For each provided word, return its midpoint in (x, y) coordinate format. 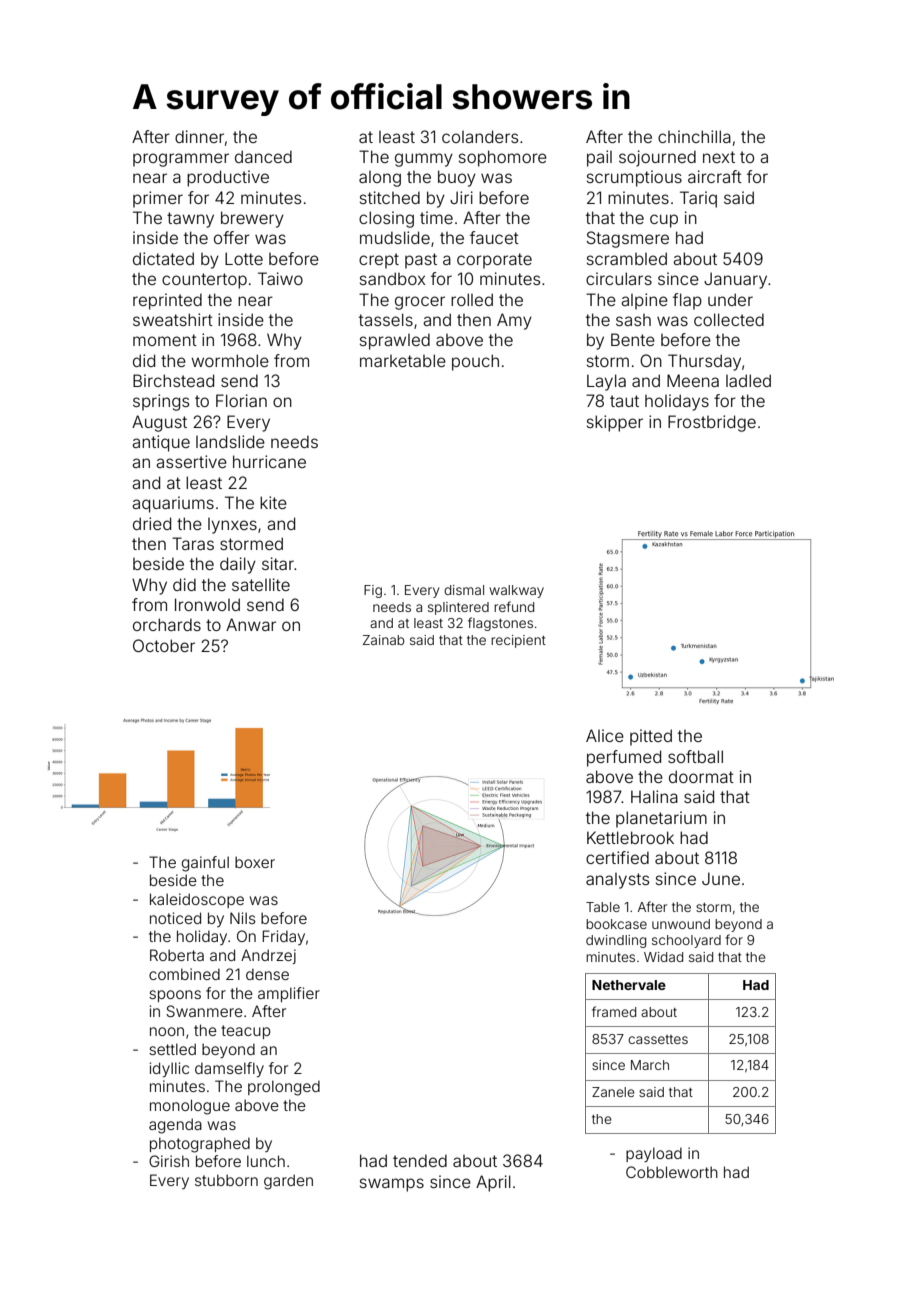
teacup (246, 1032)
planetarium (661, 819)
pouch (475, 362)
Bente (633, 339)
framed (614, 1011)
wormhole (230, 360)
